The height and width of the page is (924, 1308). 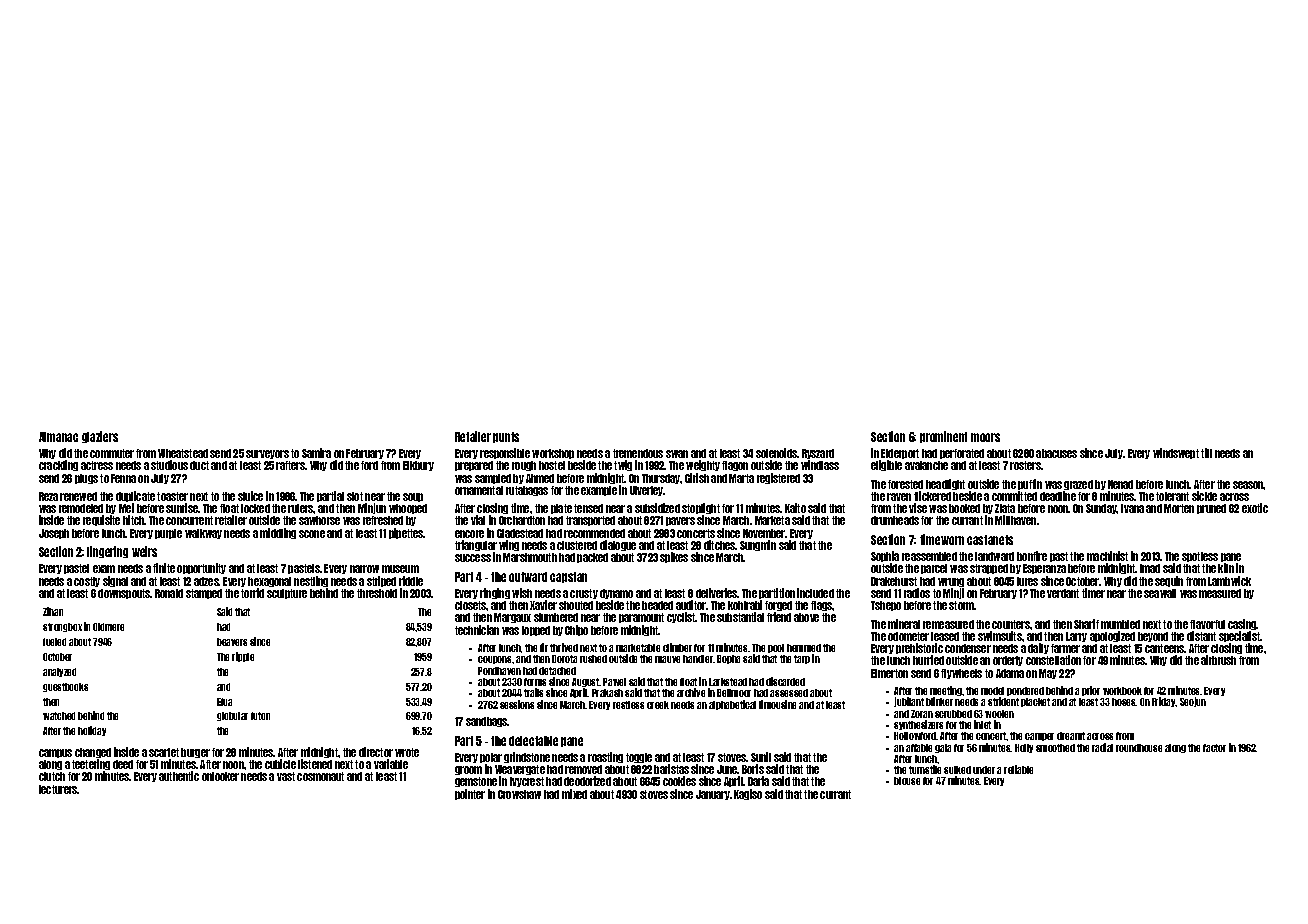 I want to click on watched, so click(x=59, y=716).
